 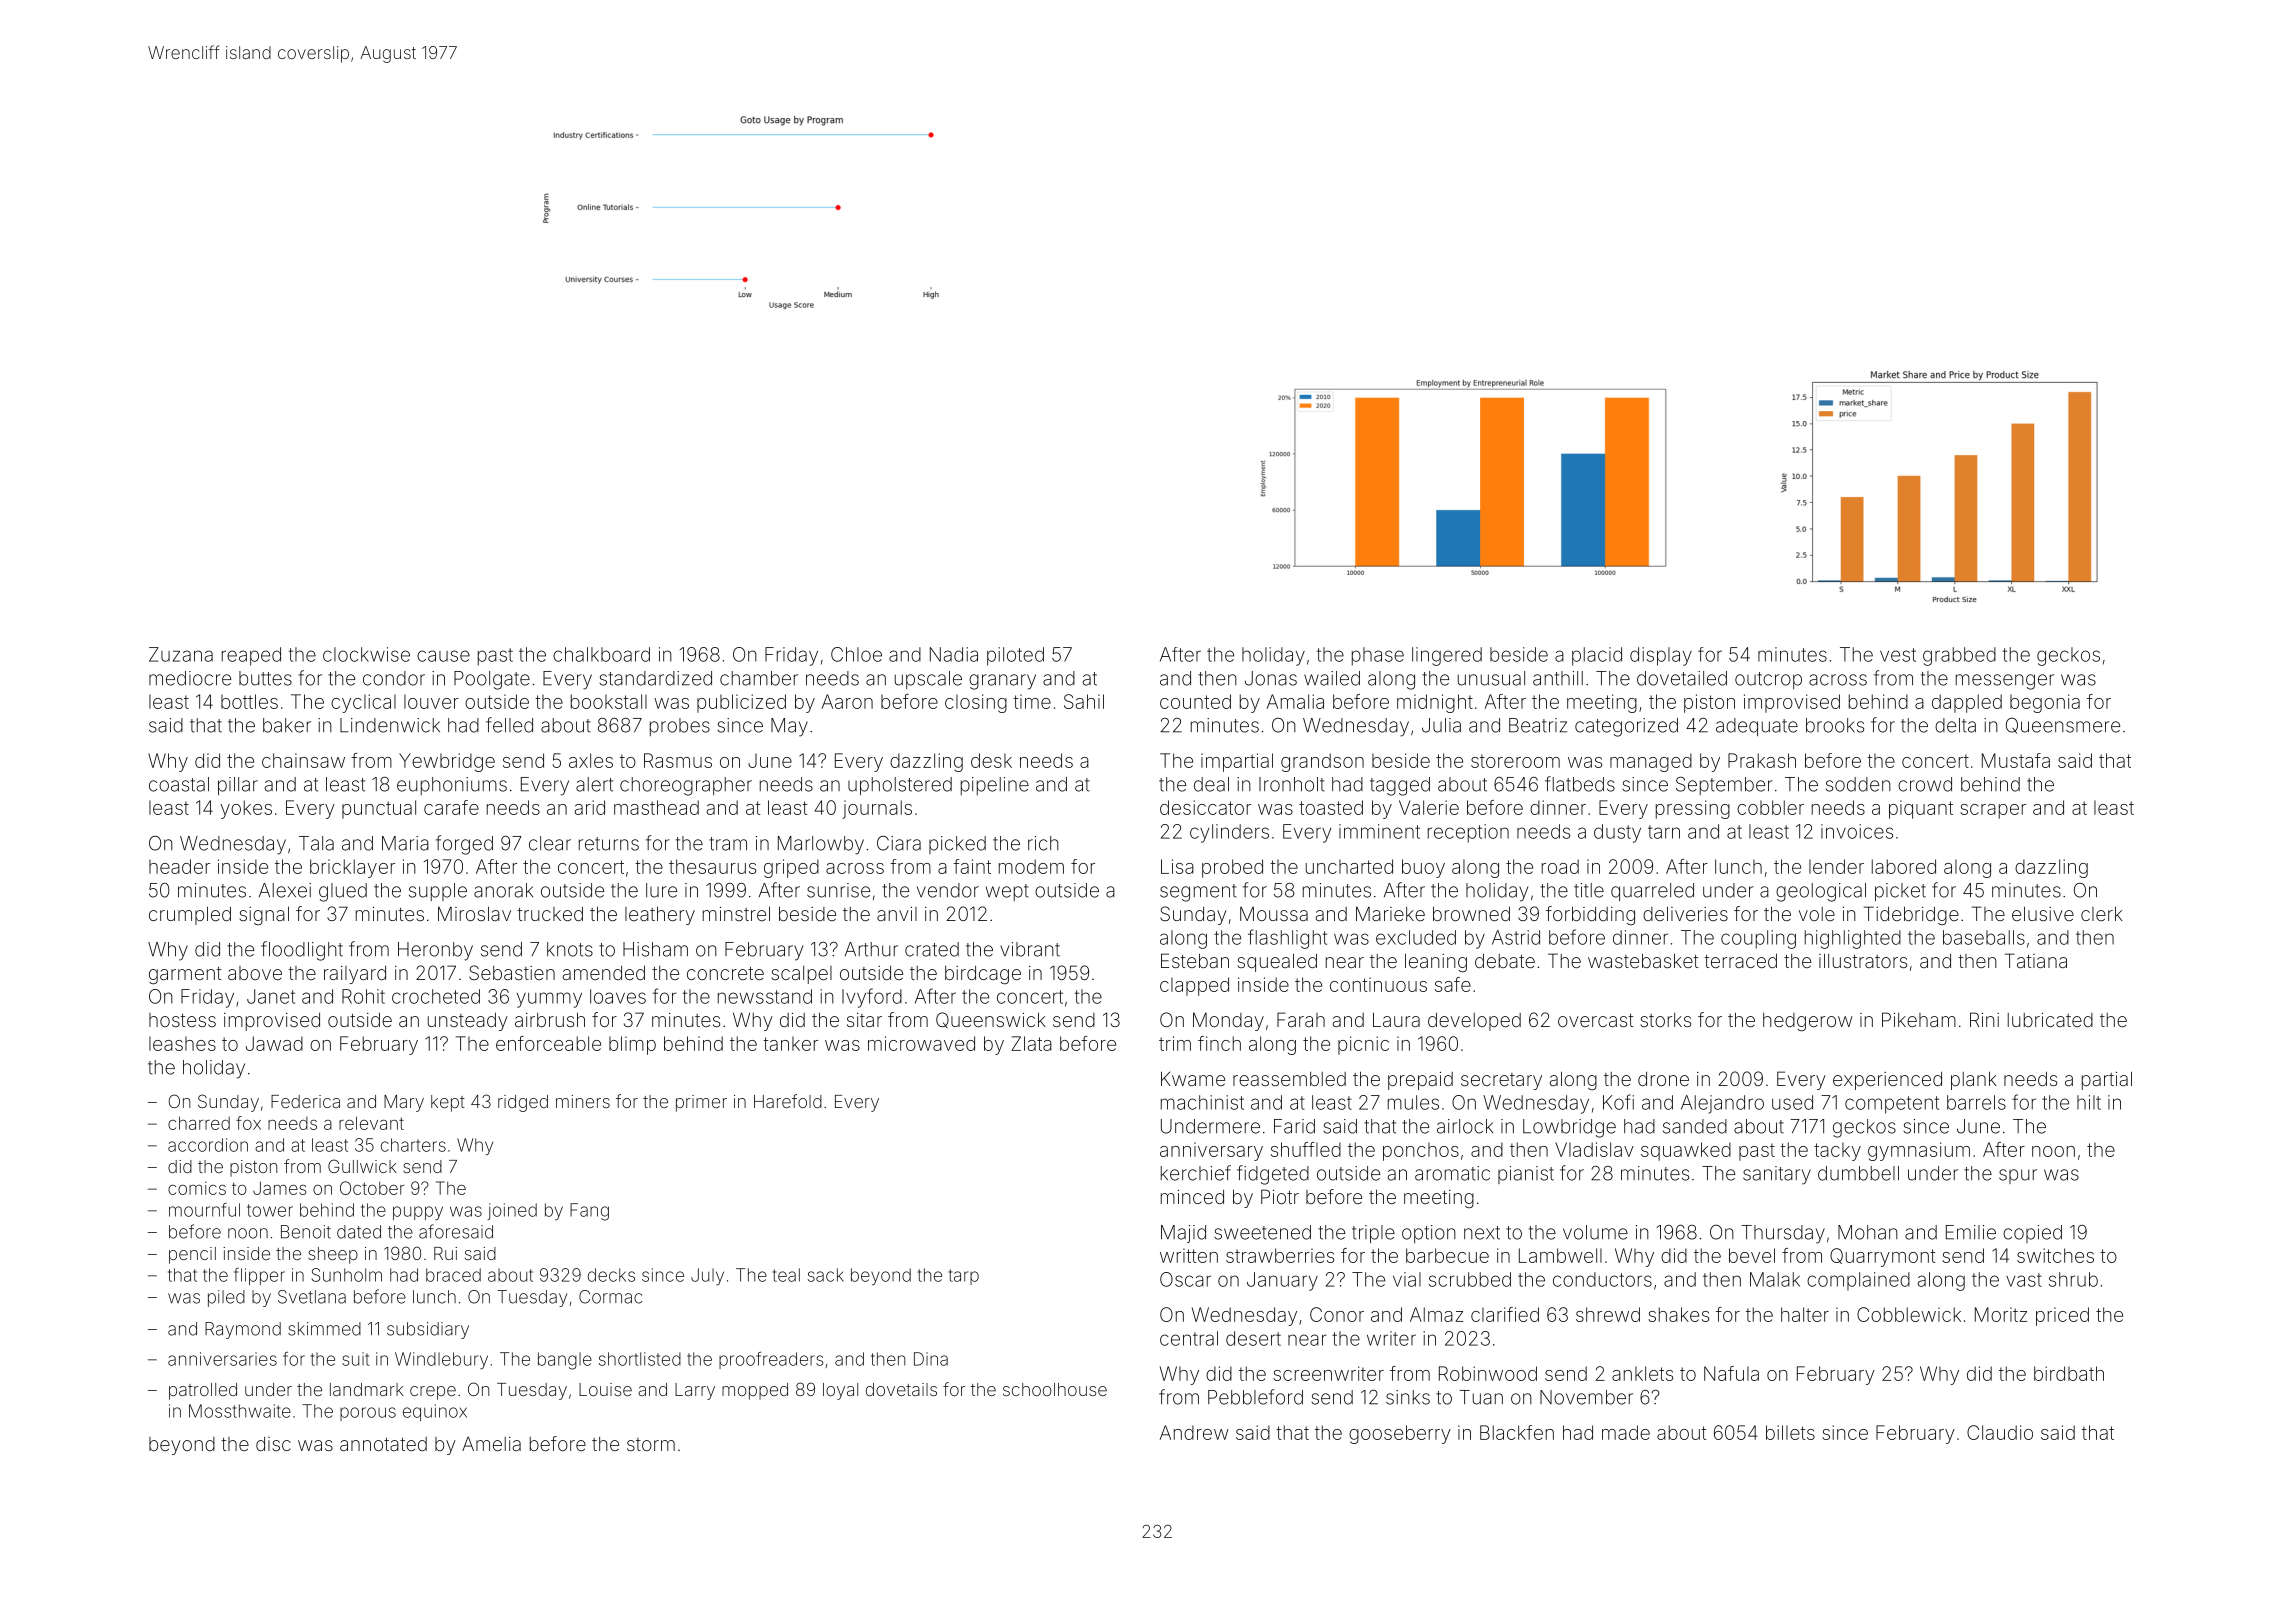 I want to click on flipper, so click(x=259, y=1276).
